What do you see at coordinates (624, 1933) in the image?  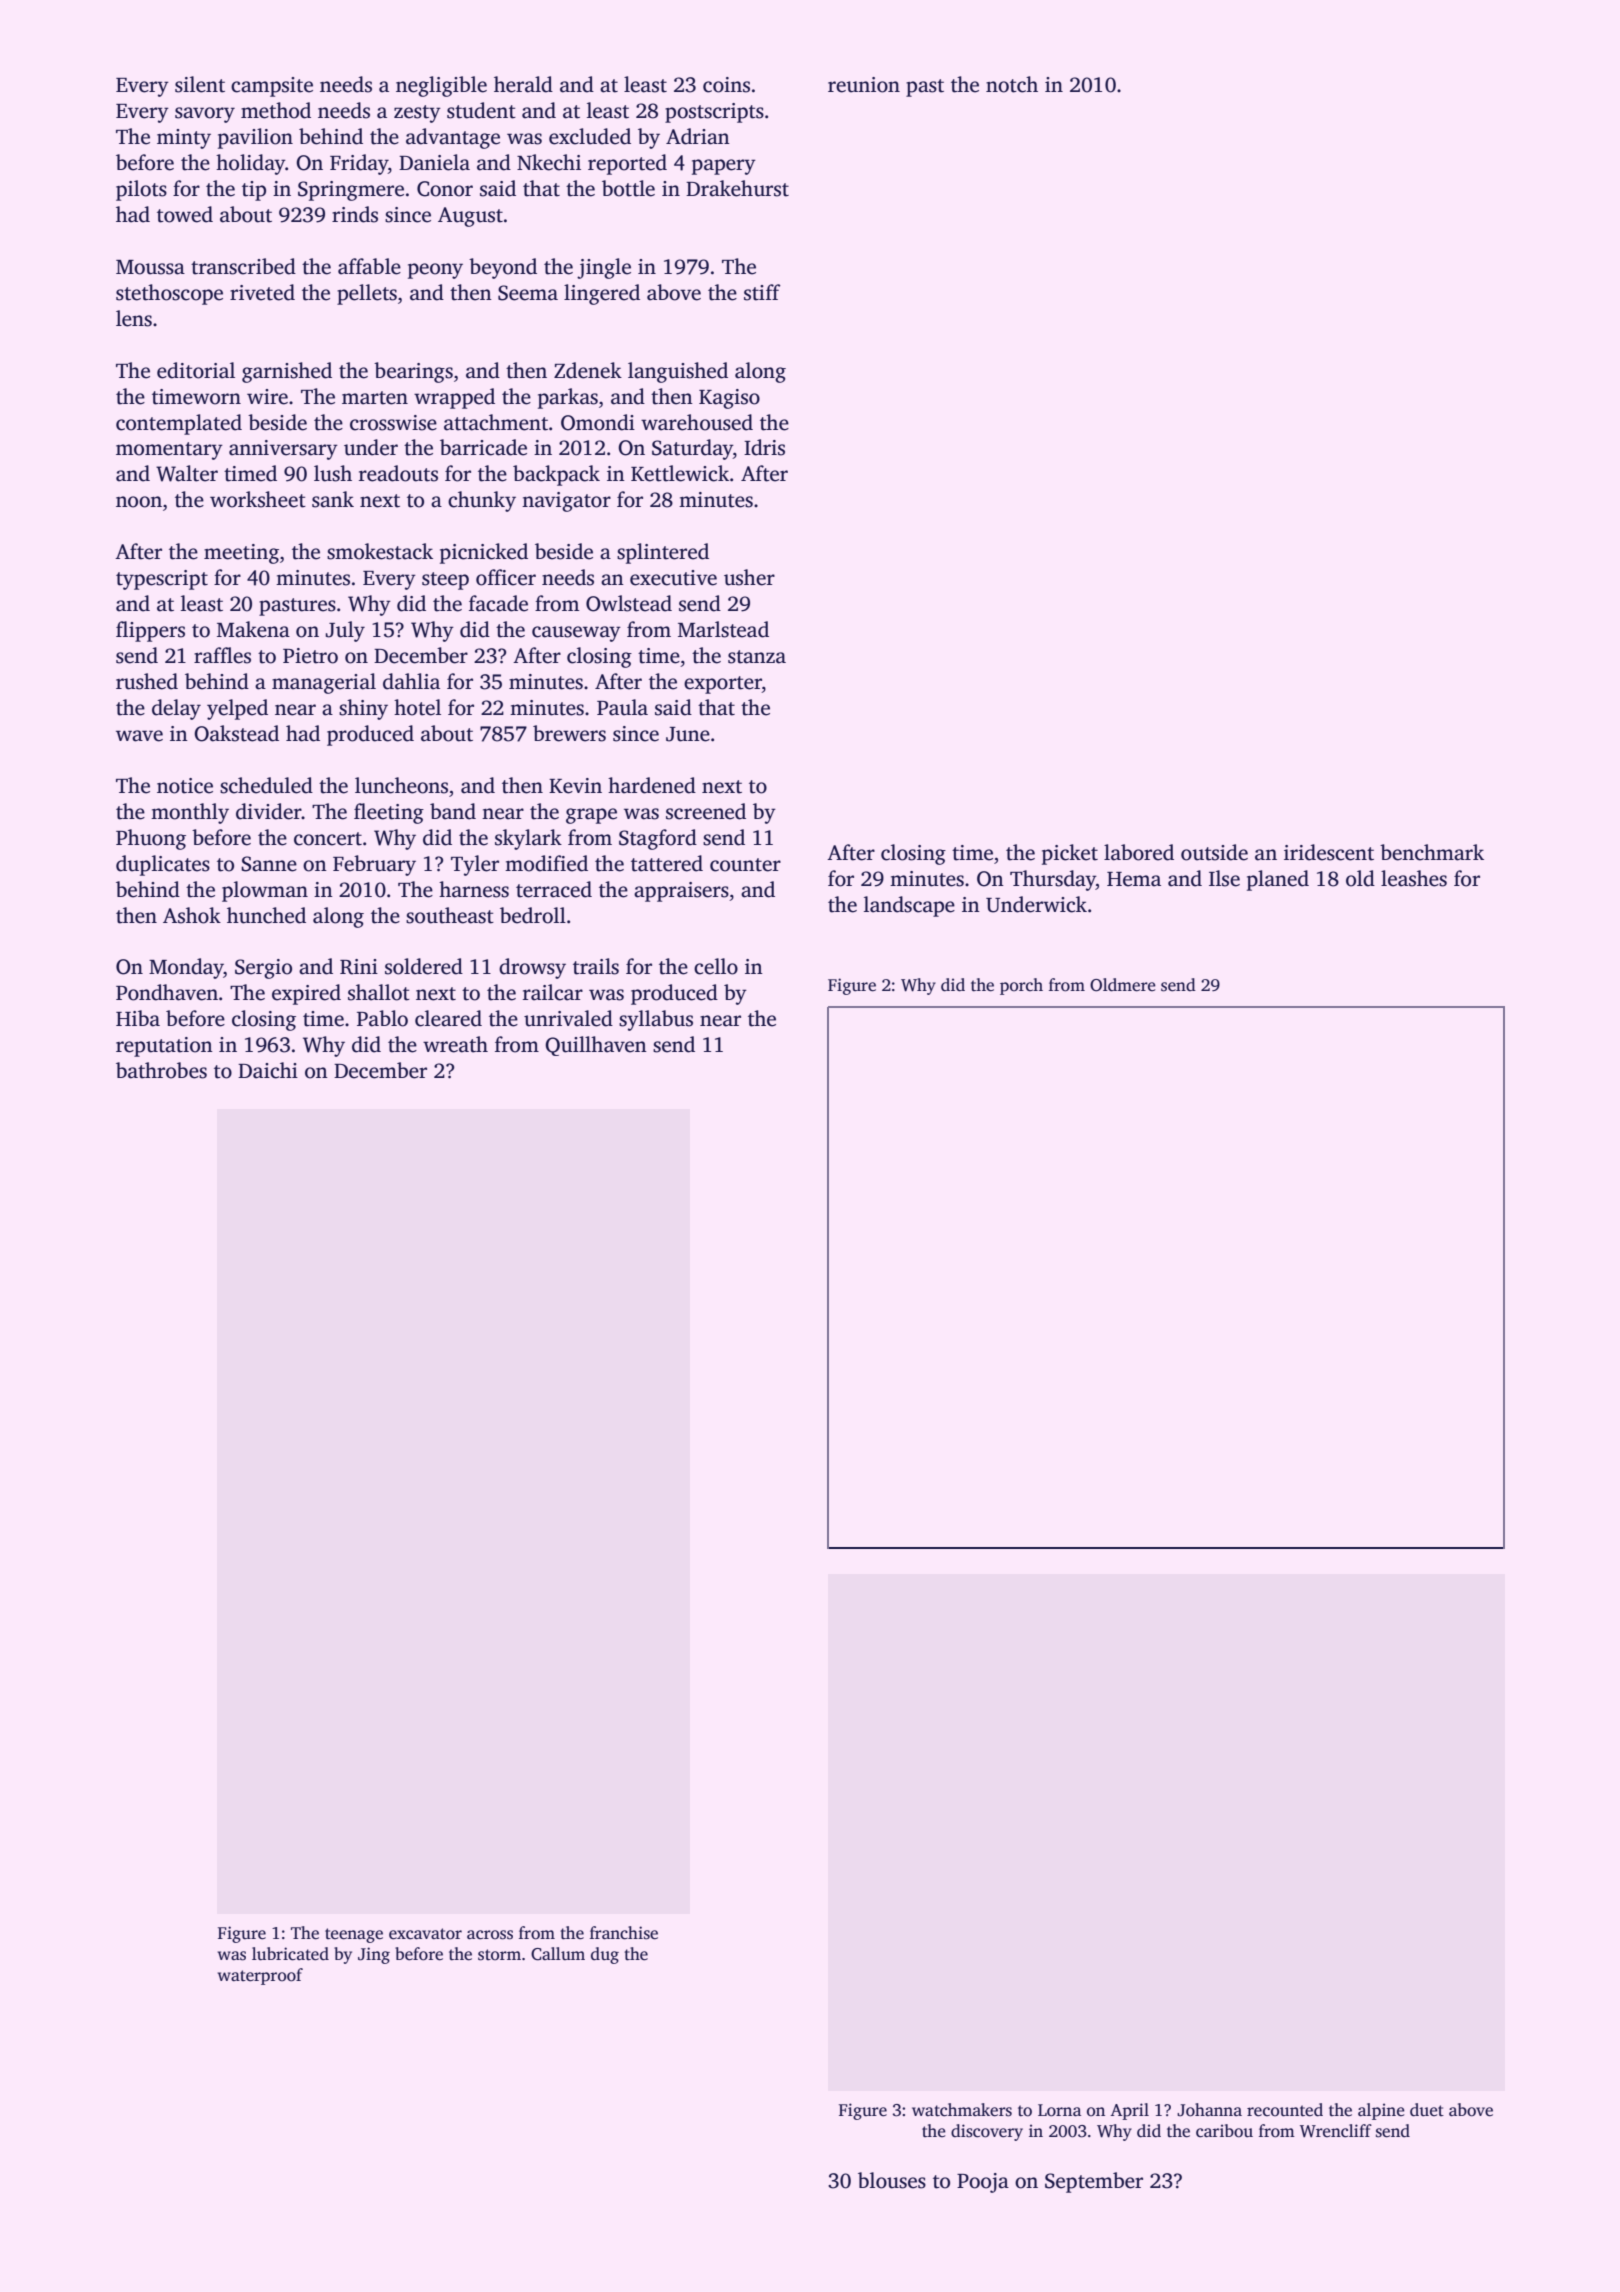 I see `franchise` at bounding box center [624, 1933].
